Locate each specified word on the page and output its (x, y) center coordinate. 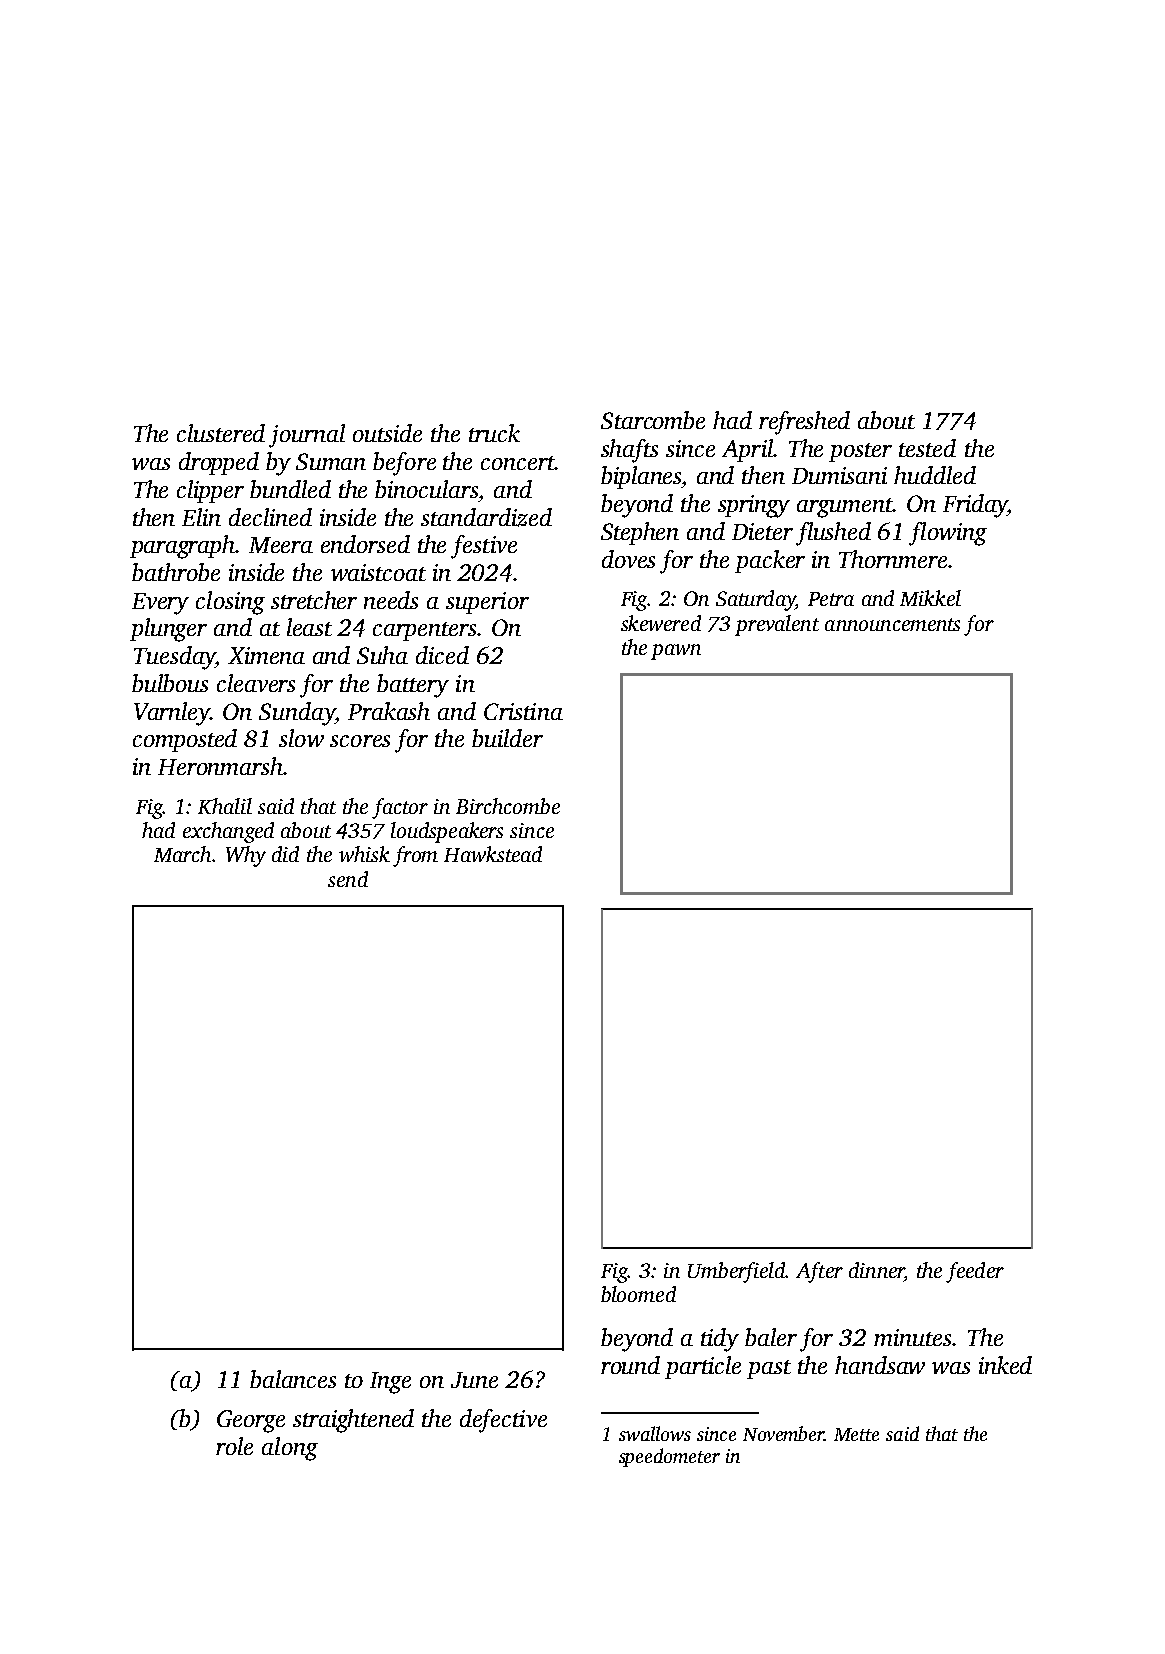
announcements (892, 624)
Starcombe (653, 420)
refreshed (804, 423)
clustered (221, 433)
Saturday (756, 600)
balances (293, 1379)
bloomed (638, 1294)
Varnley (172, 714)
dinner (876, 1270)
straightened (353, 1421)
